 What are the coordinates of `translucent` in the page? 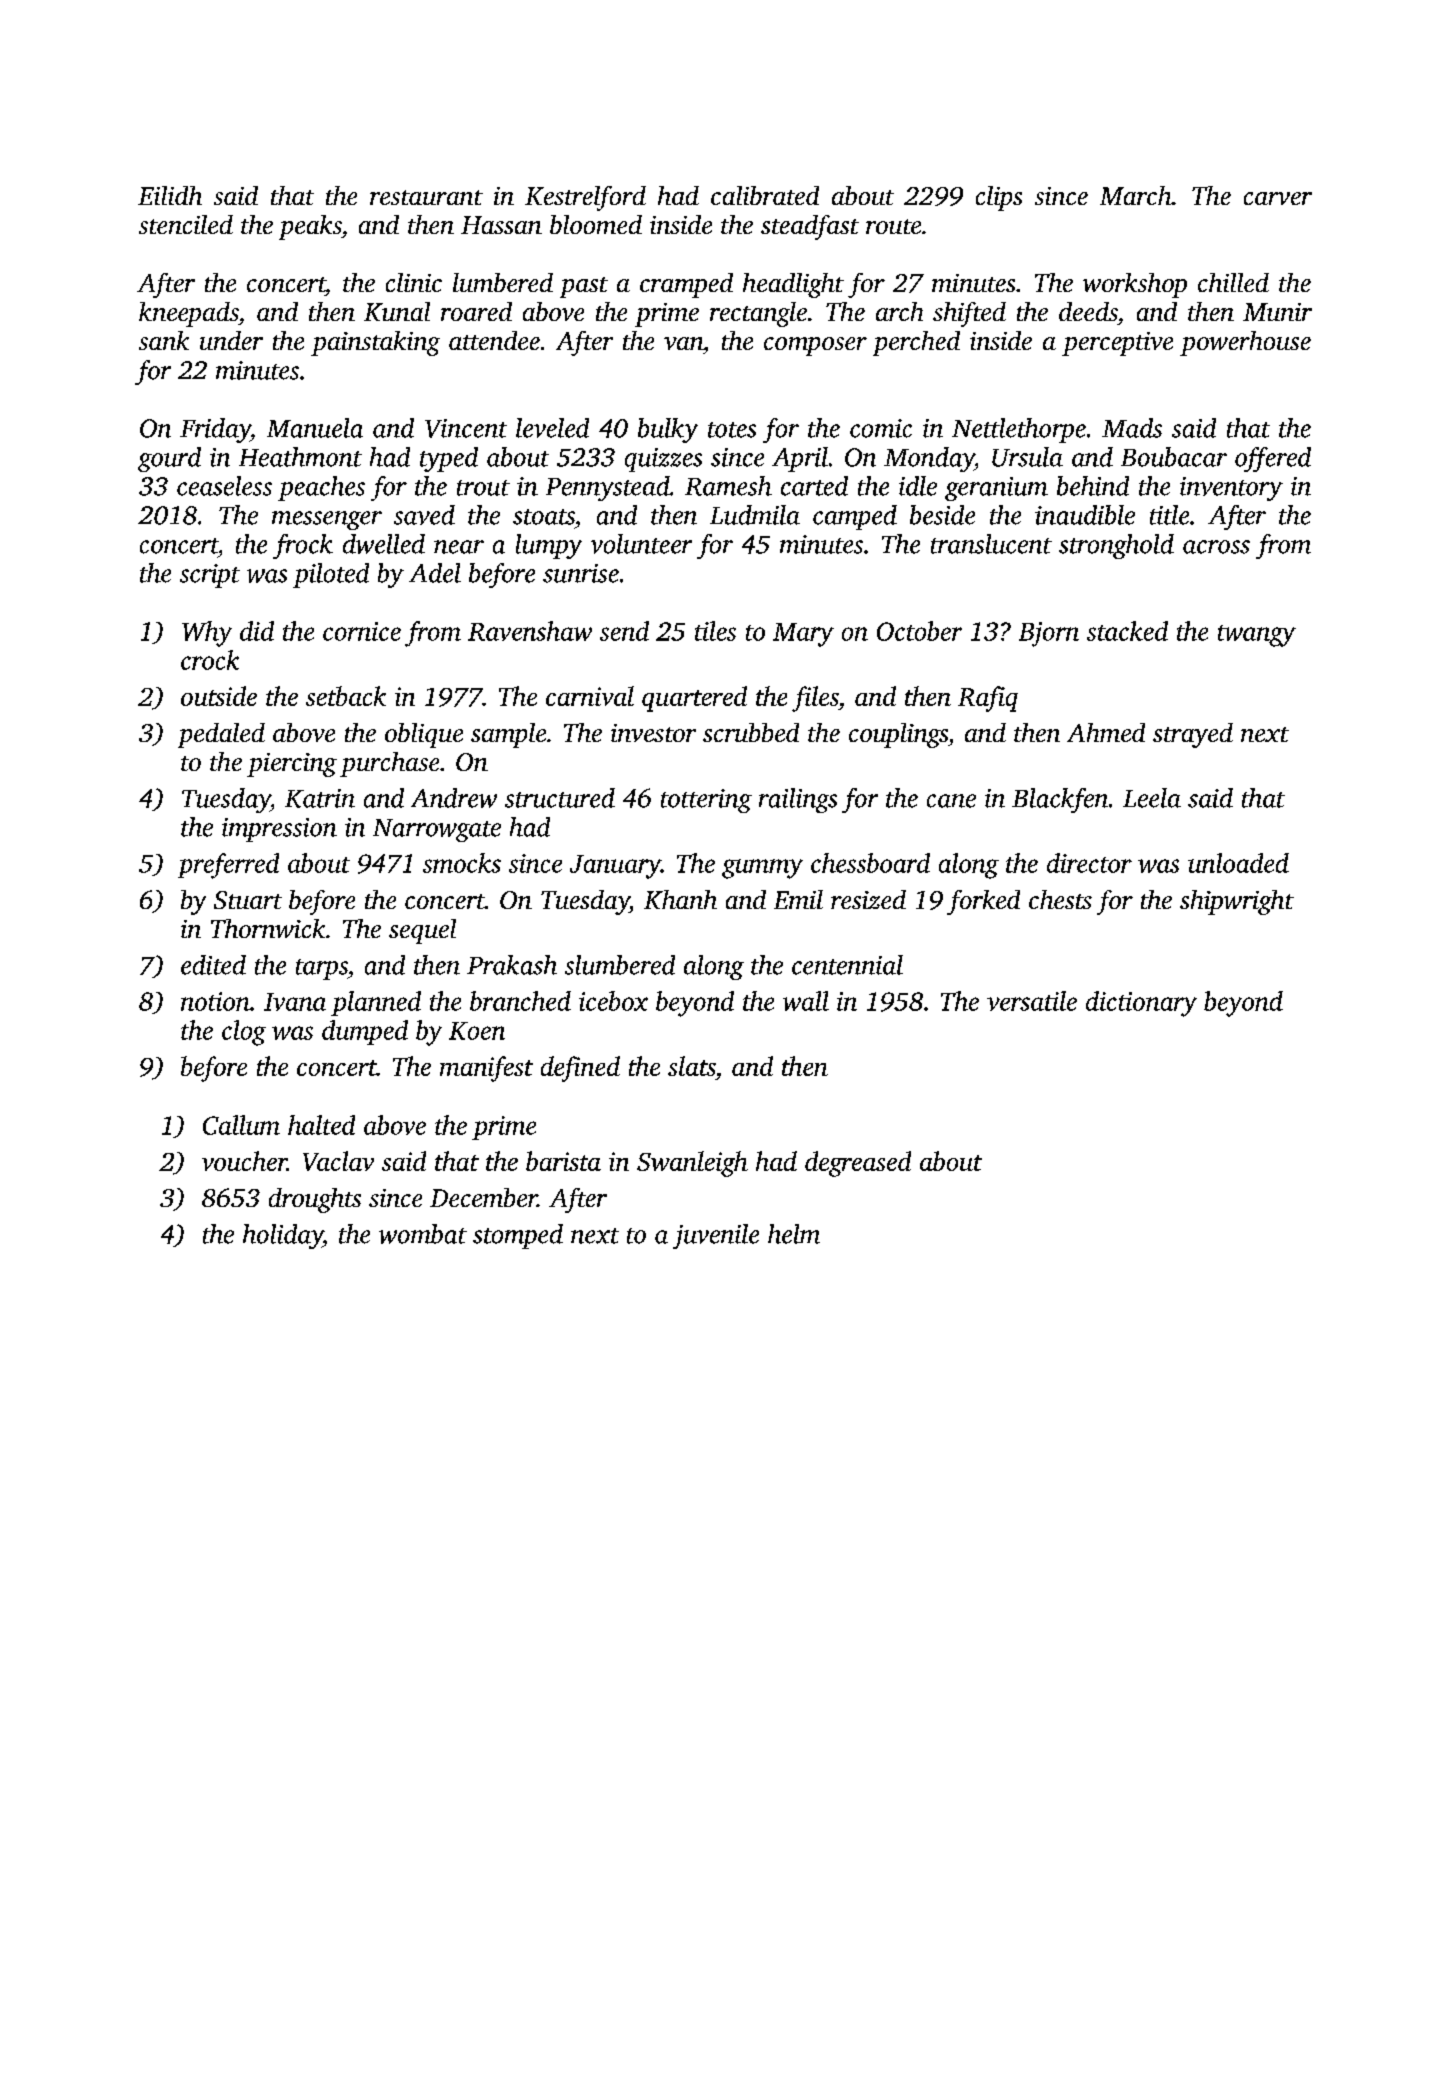 It's located at (991, 544).
